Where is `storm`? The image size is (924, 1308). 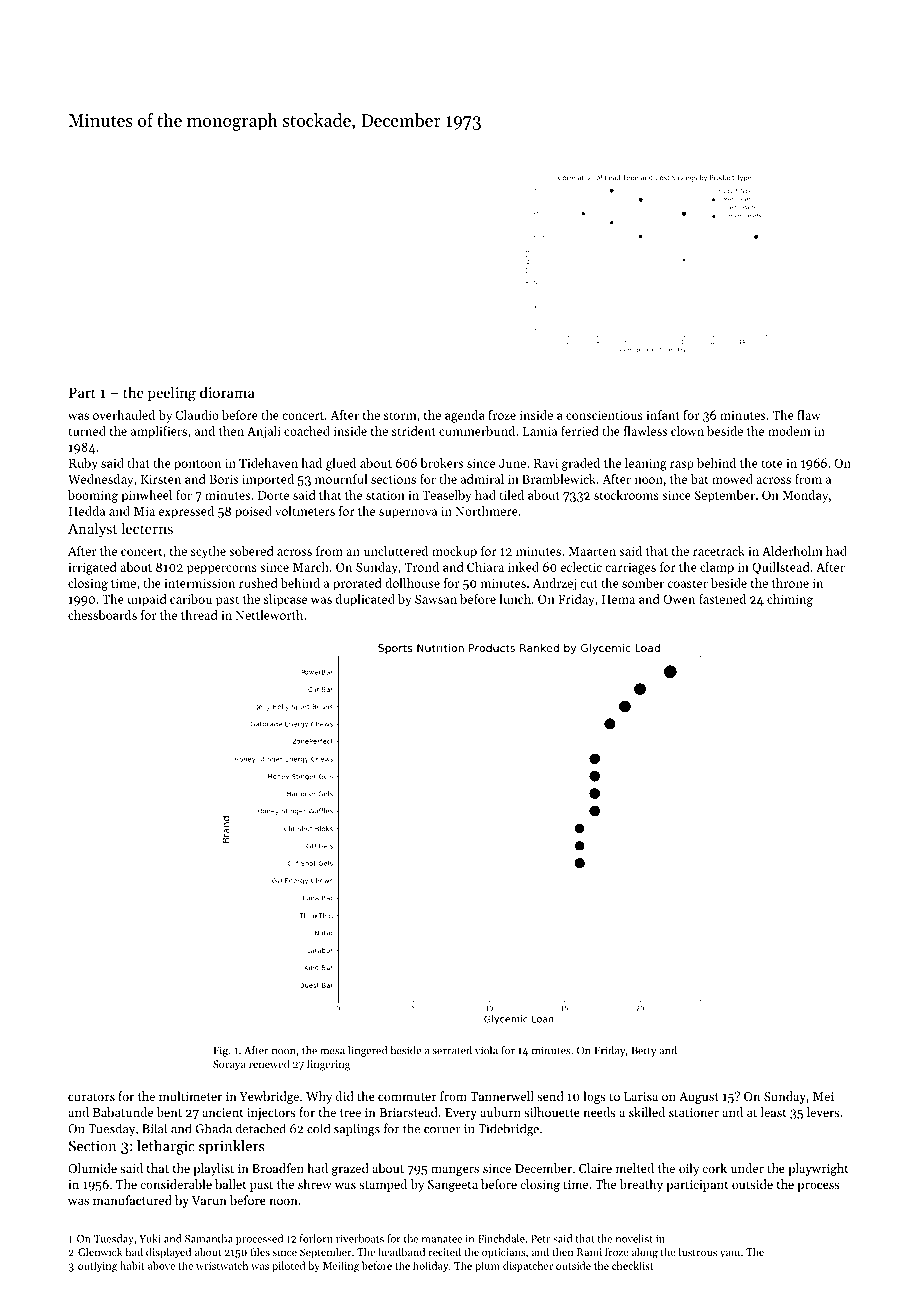
storm is located at coordinates (400, 416).
